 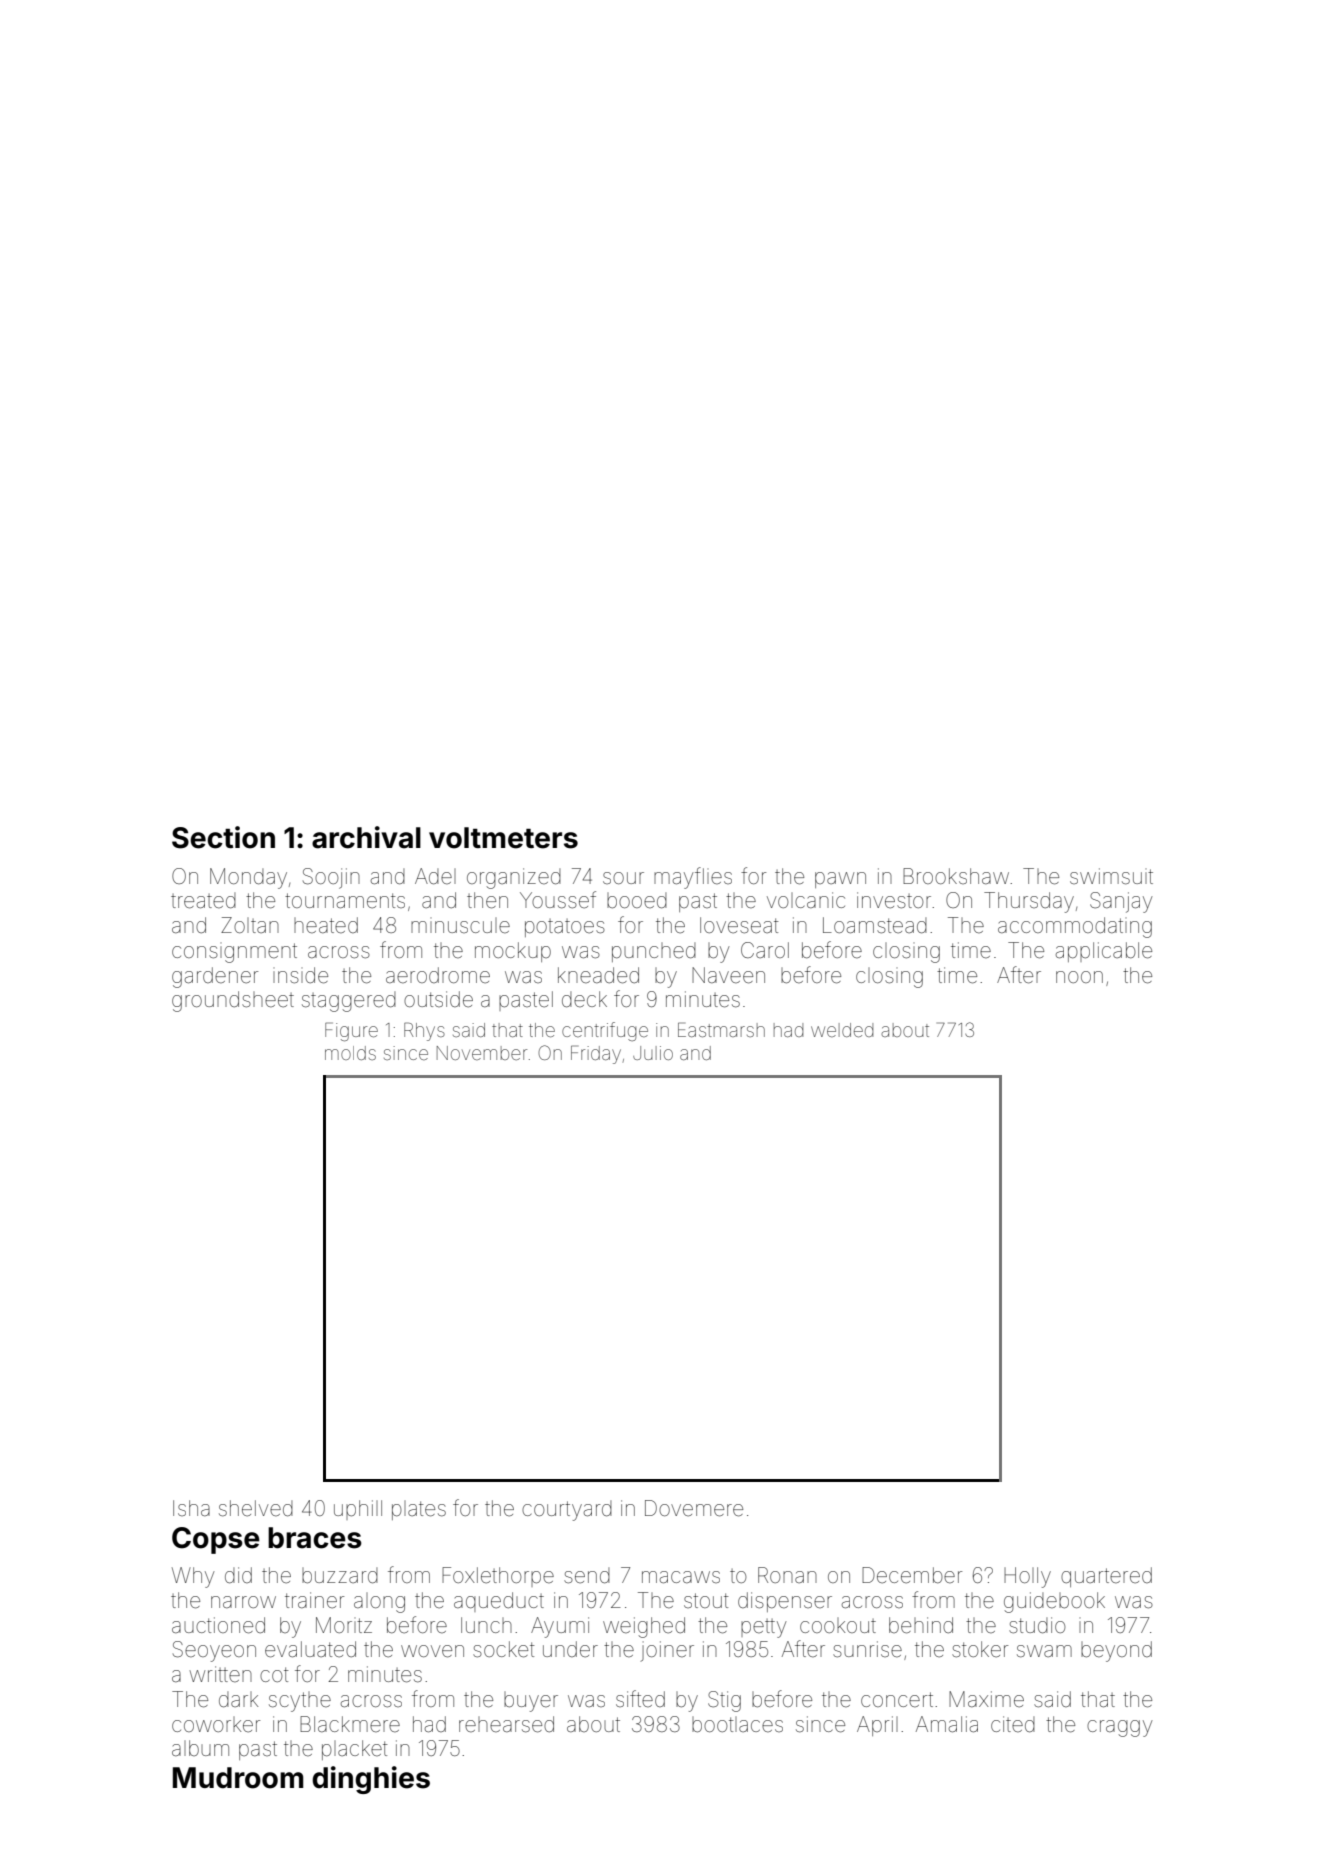 I want to click on stout, so click(x=706, y=1600).
